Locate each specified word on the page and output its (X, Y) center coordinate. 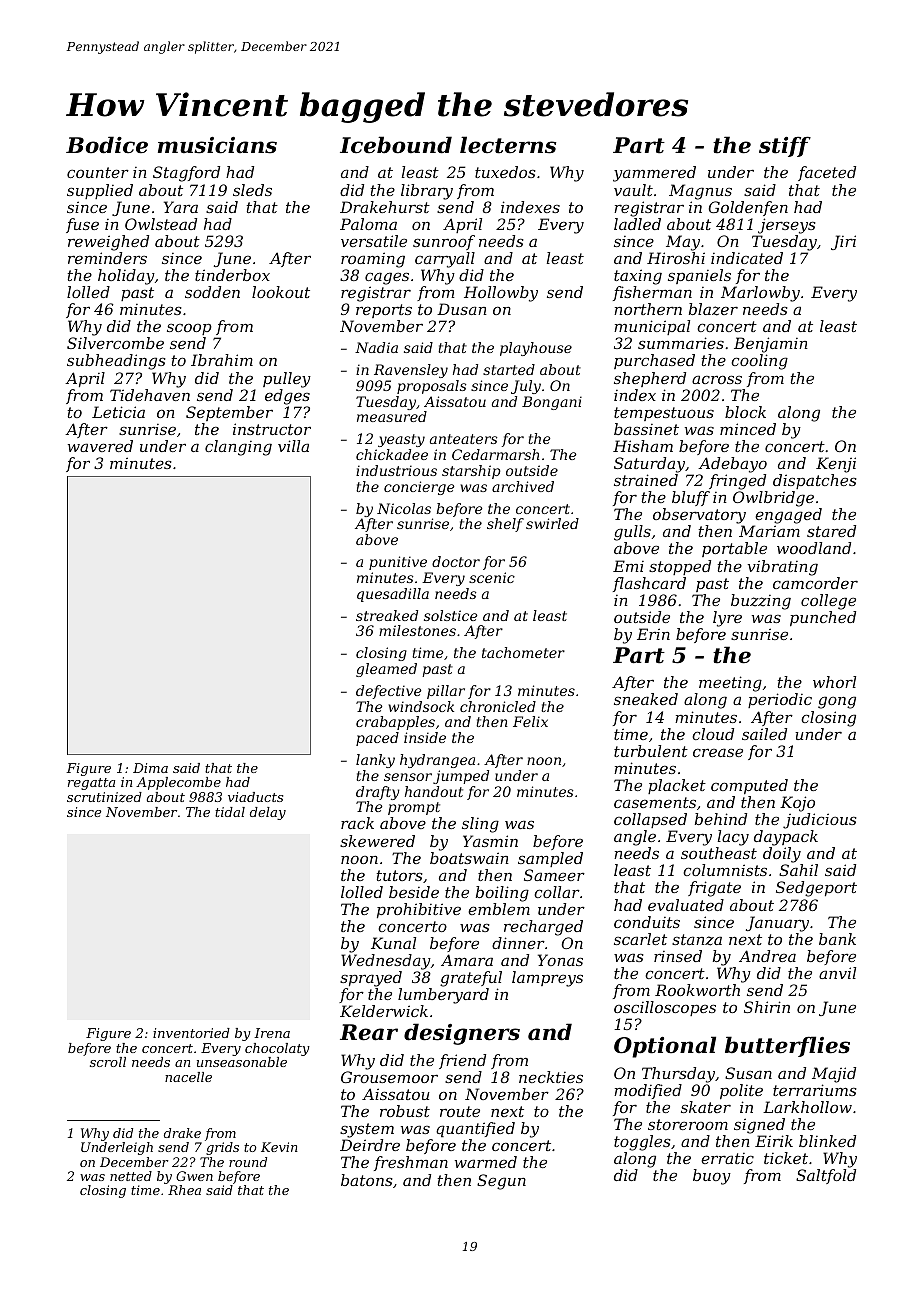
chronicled (498, 706)
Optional (665, 1047)
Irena (272, 1033)
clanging (238, 448)
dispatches (815, 481)
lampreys (547, 979)
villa (293, 446)
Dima (150, 768)
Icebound (396, 145)
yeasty (401, 440)
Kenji (836, 465)
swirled (552, 523)
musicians (217, 145)
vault (633, 190)
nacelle (188, 1077)
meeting (730, 684)
